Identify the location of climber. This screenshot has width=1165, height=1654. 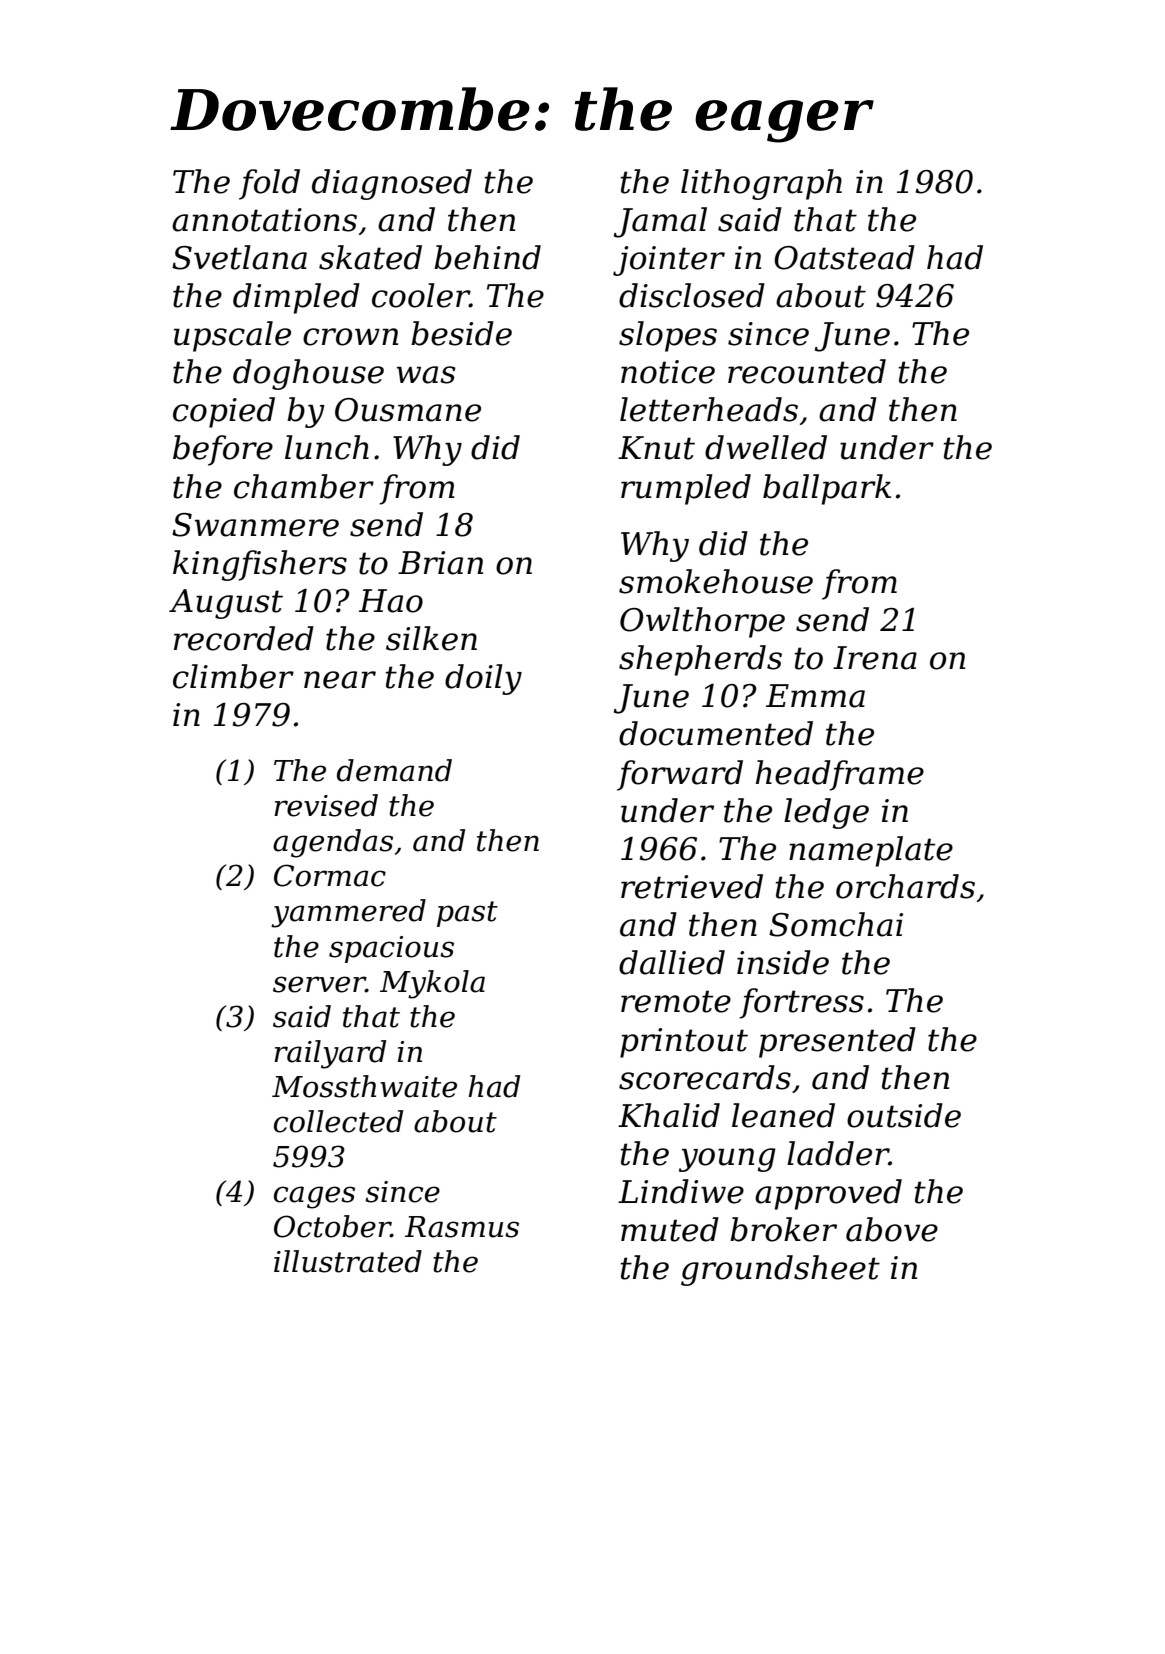
(233, 676).
